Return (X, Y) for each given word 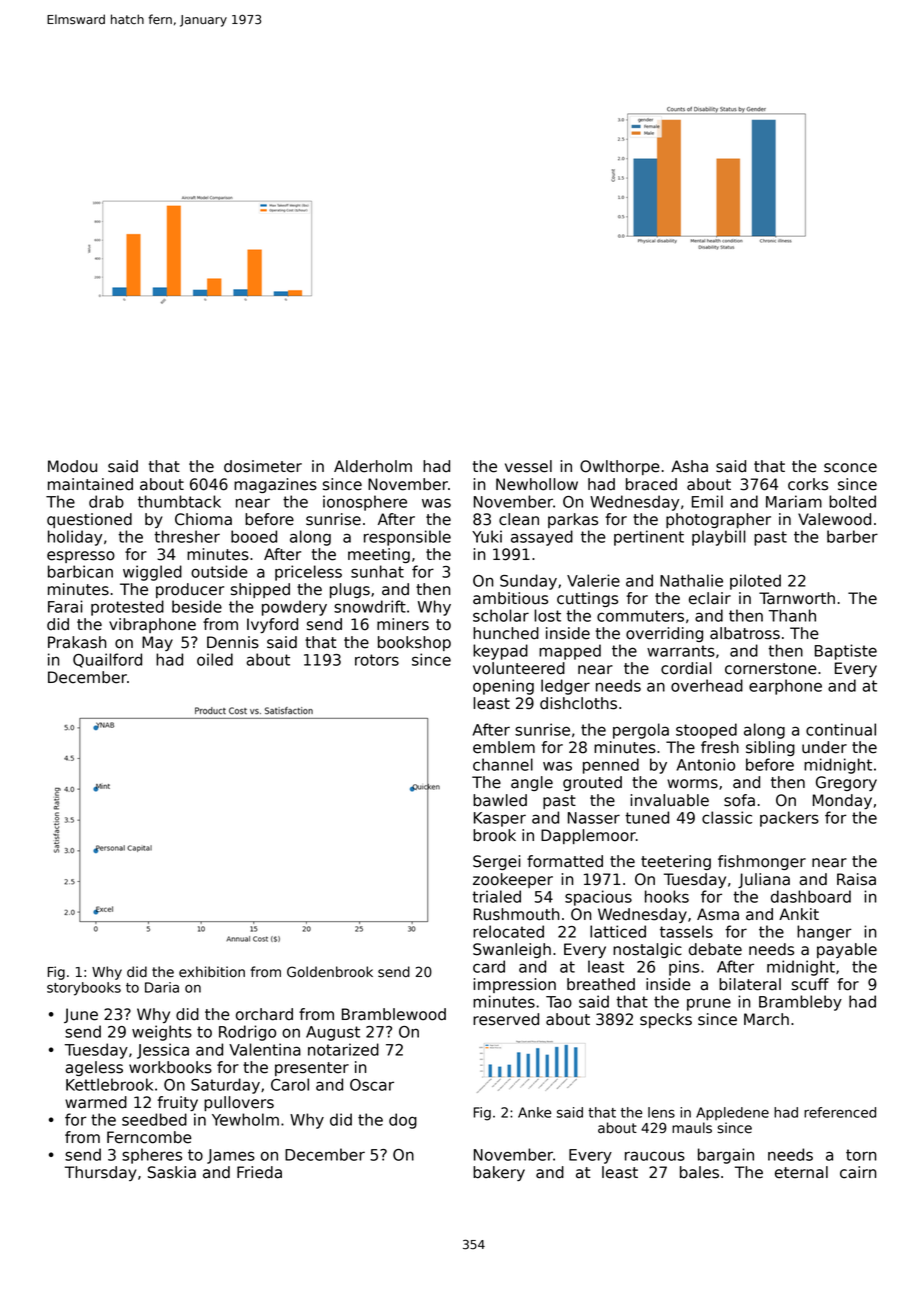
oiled (215, 659)
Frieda (259, 1172)
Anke (534, 1112)
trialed (496, 896)
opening (503, 687)
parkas (573, 520)
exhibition (212, 972)
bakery (499, 1173)
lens (661, 1112)
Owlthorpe (620, 467)
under (824, 747)
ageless (94, 1068)
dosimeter (263, 466)
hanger (824, 933)
